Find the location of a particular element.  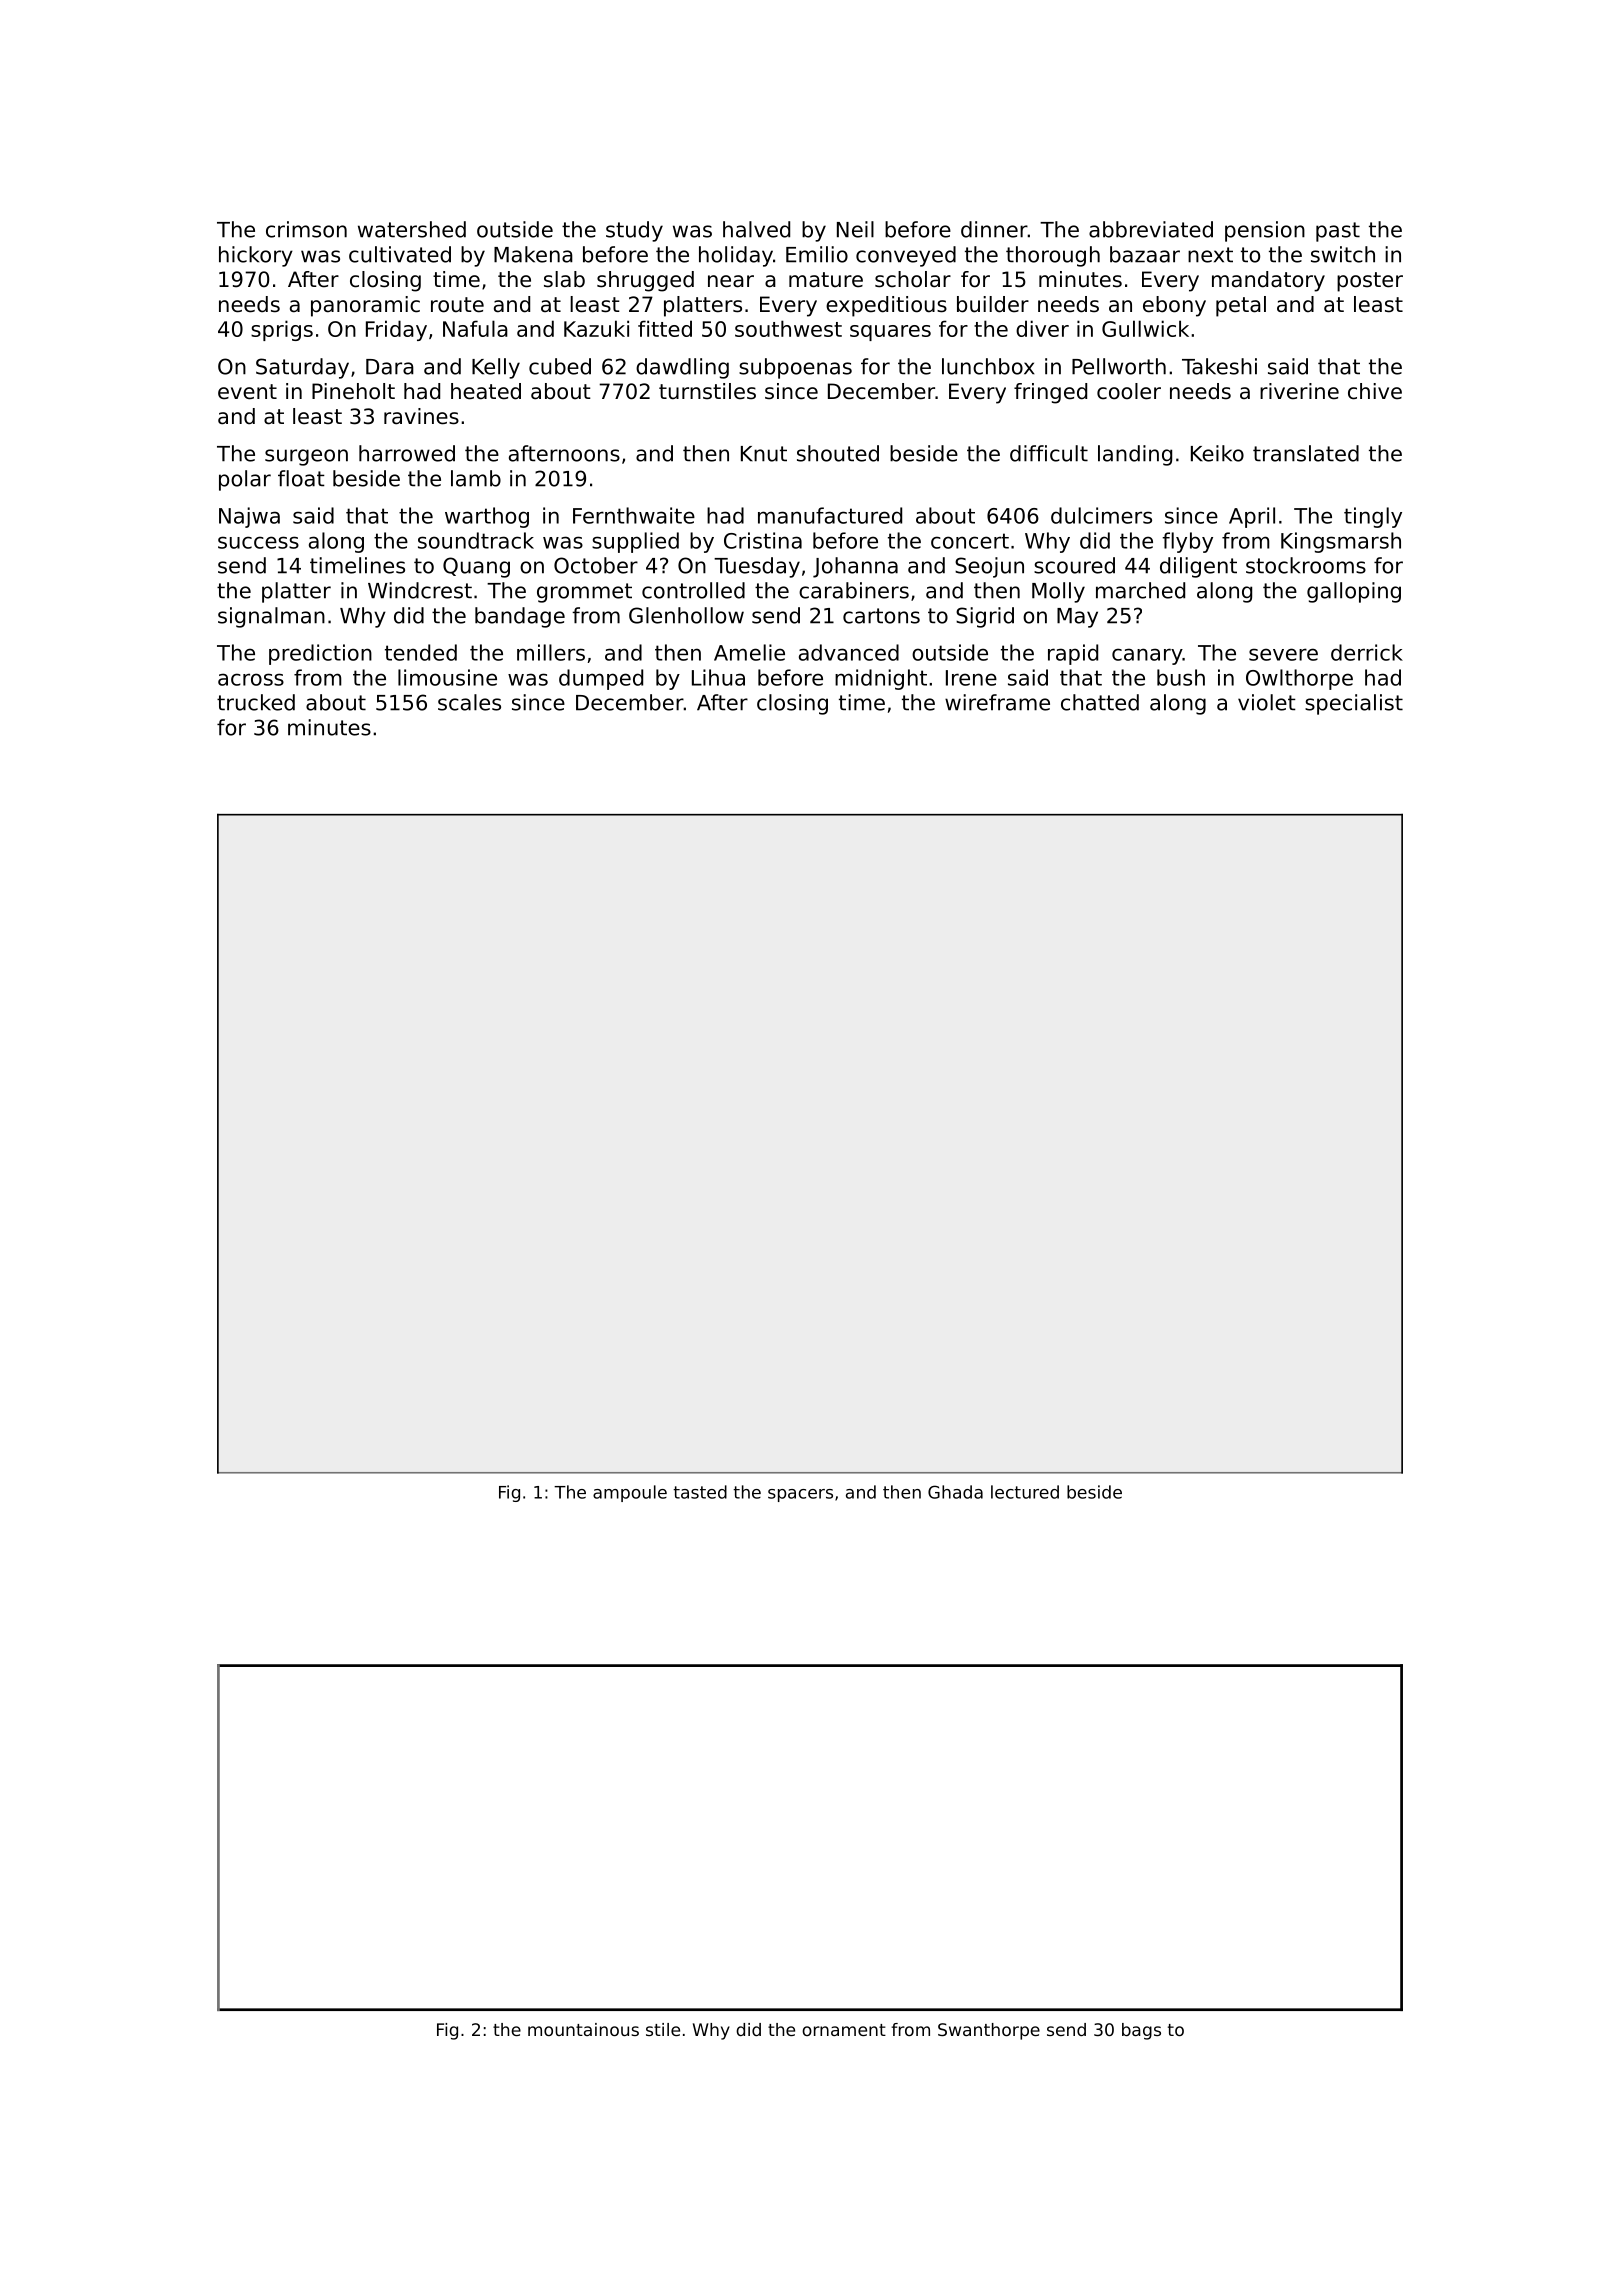

specialist is located at coordinates (1354, 704).
